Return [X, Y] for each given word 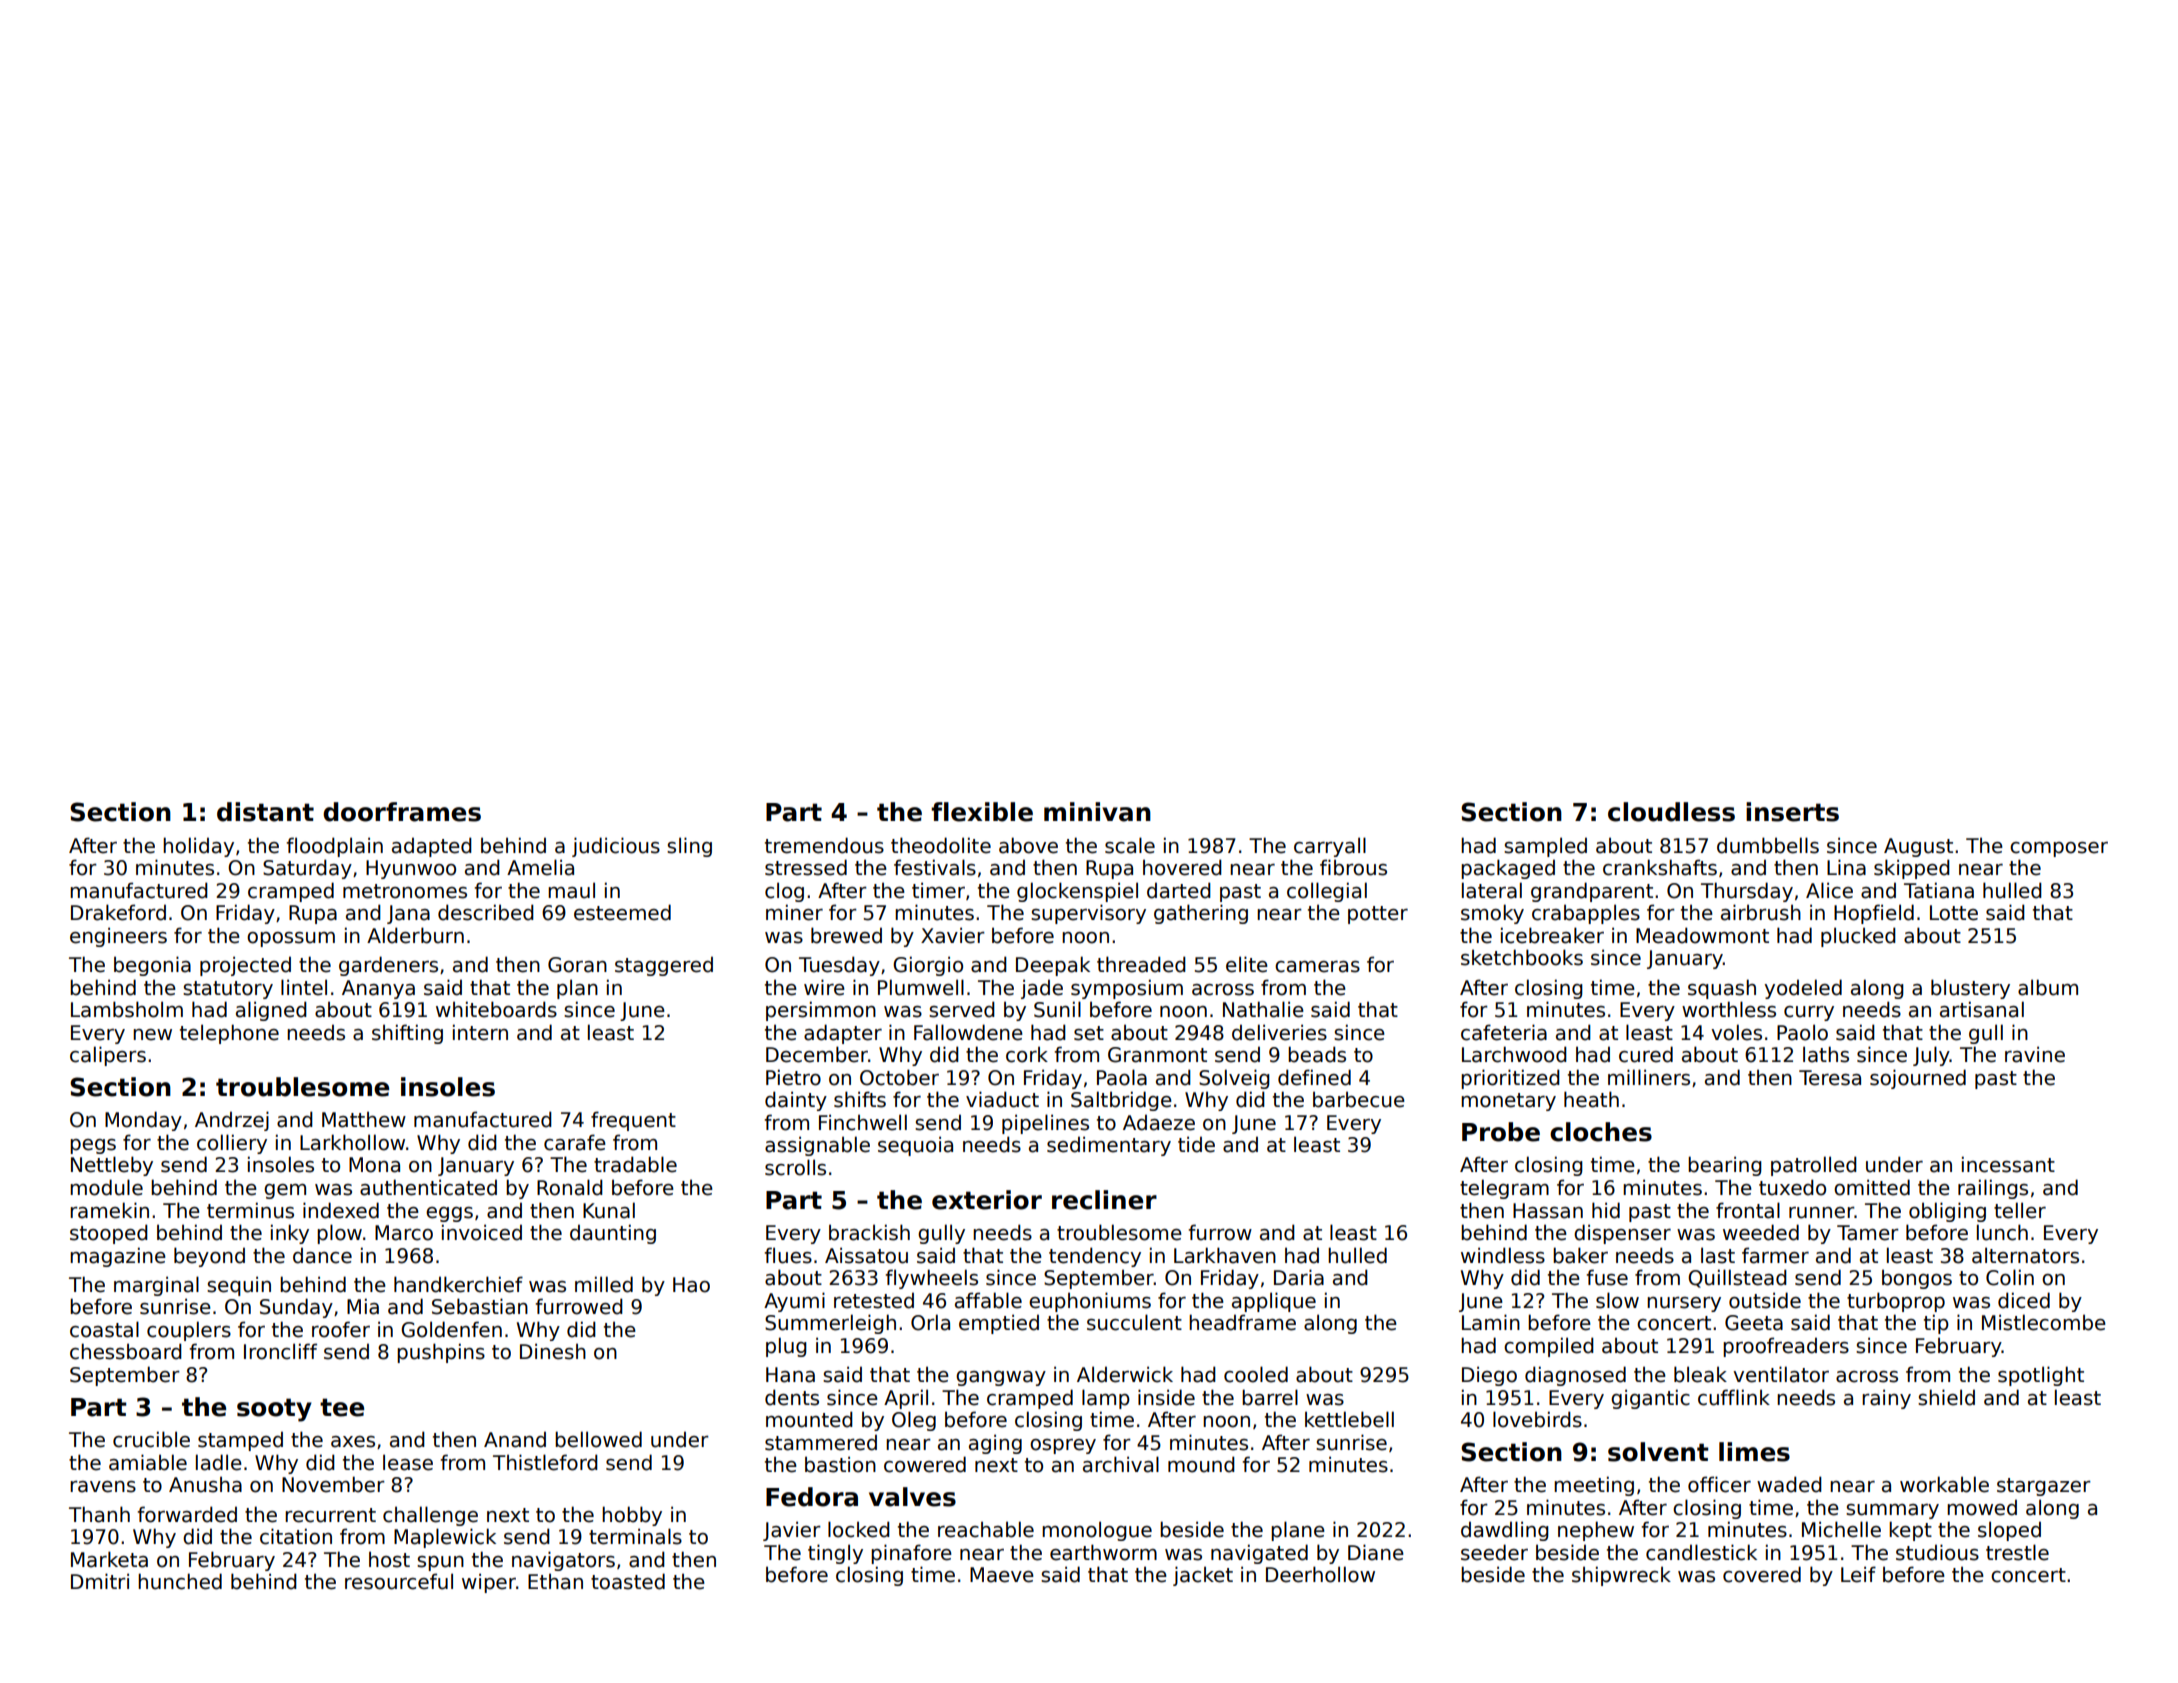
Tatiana [1939, 890]
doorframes [402, 812]
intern [480, 1032]
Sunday [296, 1308]
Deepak [1053, 966]
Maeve [1002, 1575]
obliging [1947, 1212]
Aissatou [866, 1255]
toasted [628, 1581]
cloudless [1671, 812]
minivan [1097, 812]
